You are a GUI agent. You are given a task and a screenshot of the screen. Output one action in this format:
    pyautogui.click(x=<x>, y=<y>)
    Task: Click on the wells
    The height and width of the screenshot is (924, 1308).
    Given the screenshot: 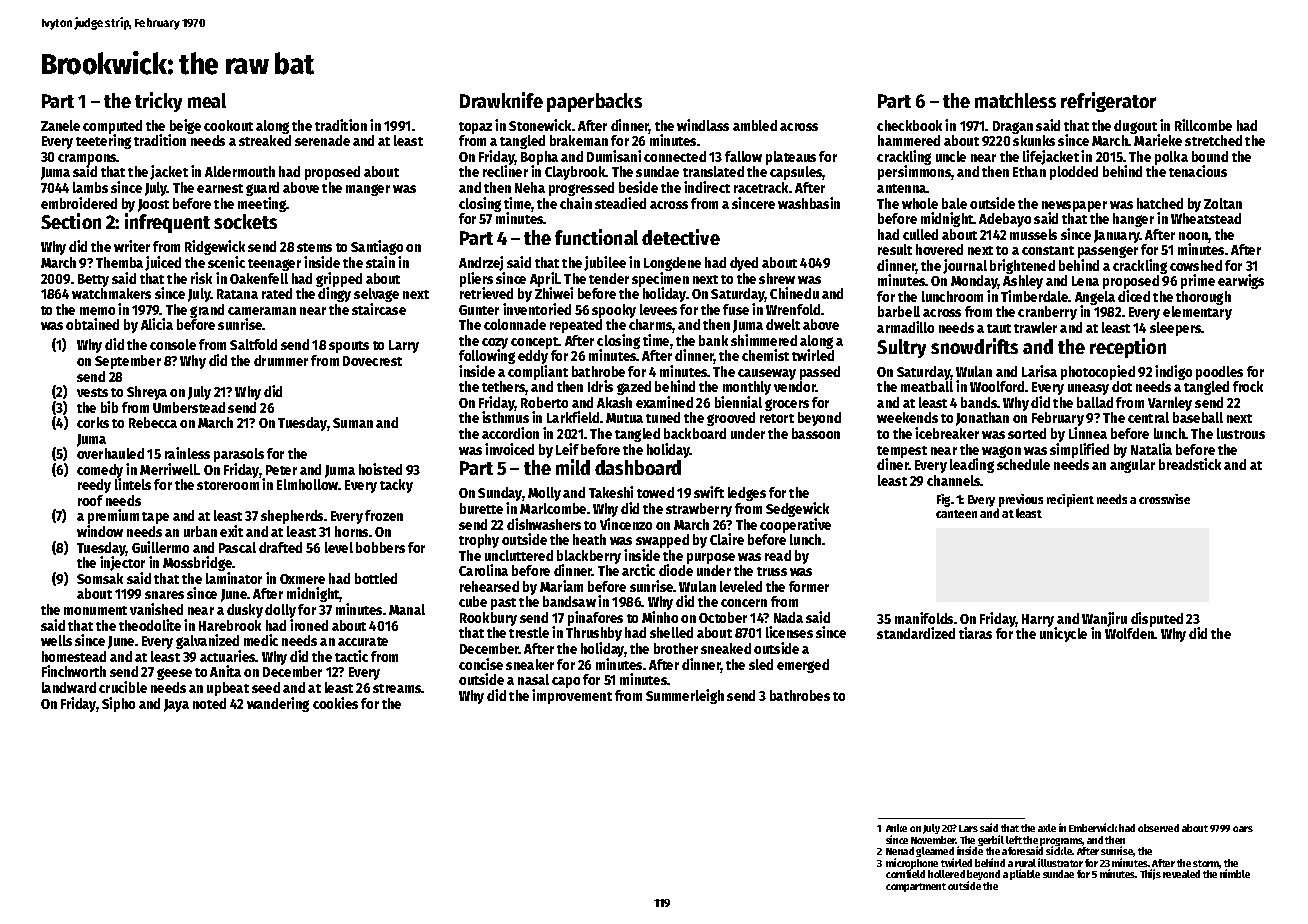 What is the action you would take?
    pyautogui.click(x=56, y=640)
